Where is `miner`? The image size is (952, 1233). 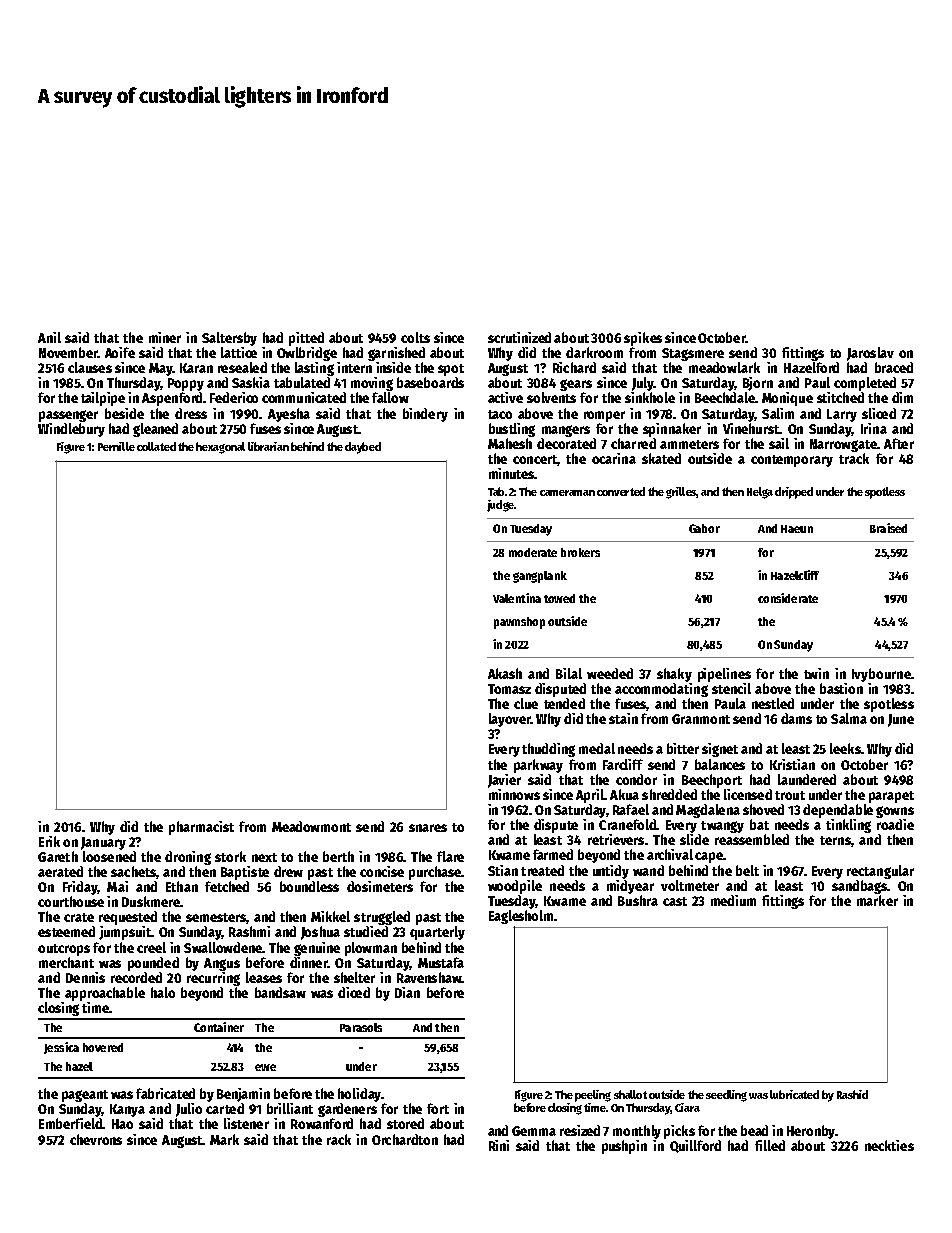
miner is located at coordinates (165, 337).
